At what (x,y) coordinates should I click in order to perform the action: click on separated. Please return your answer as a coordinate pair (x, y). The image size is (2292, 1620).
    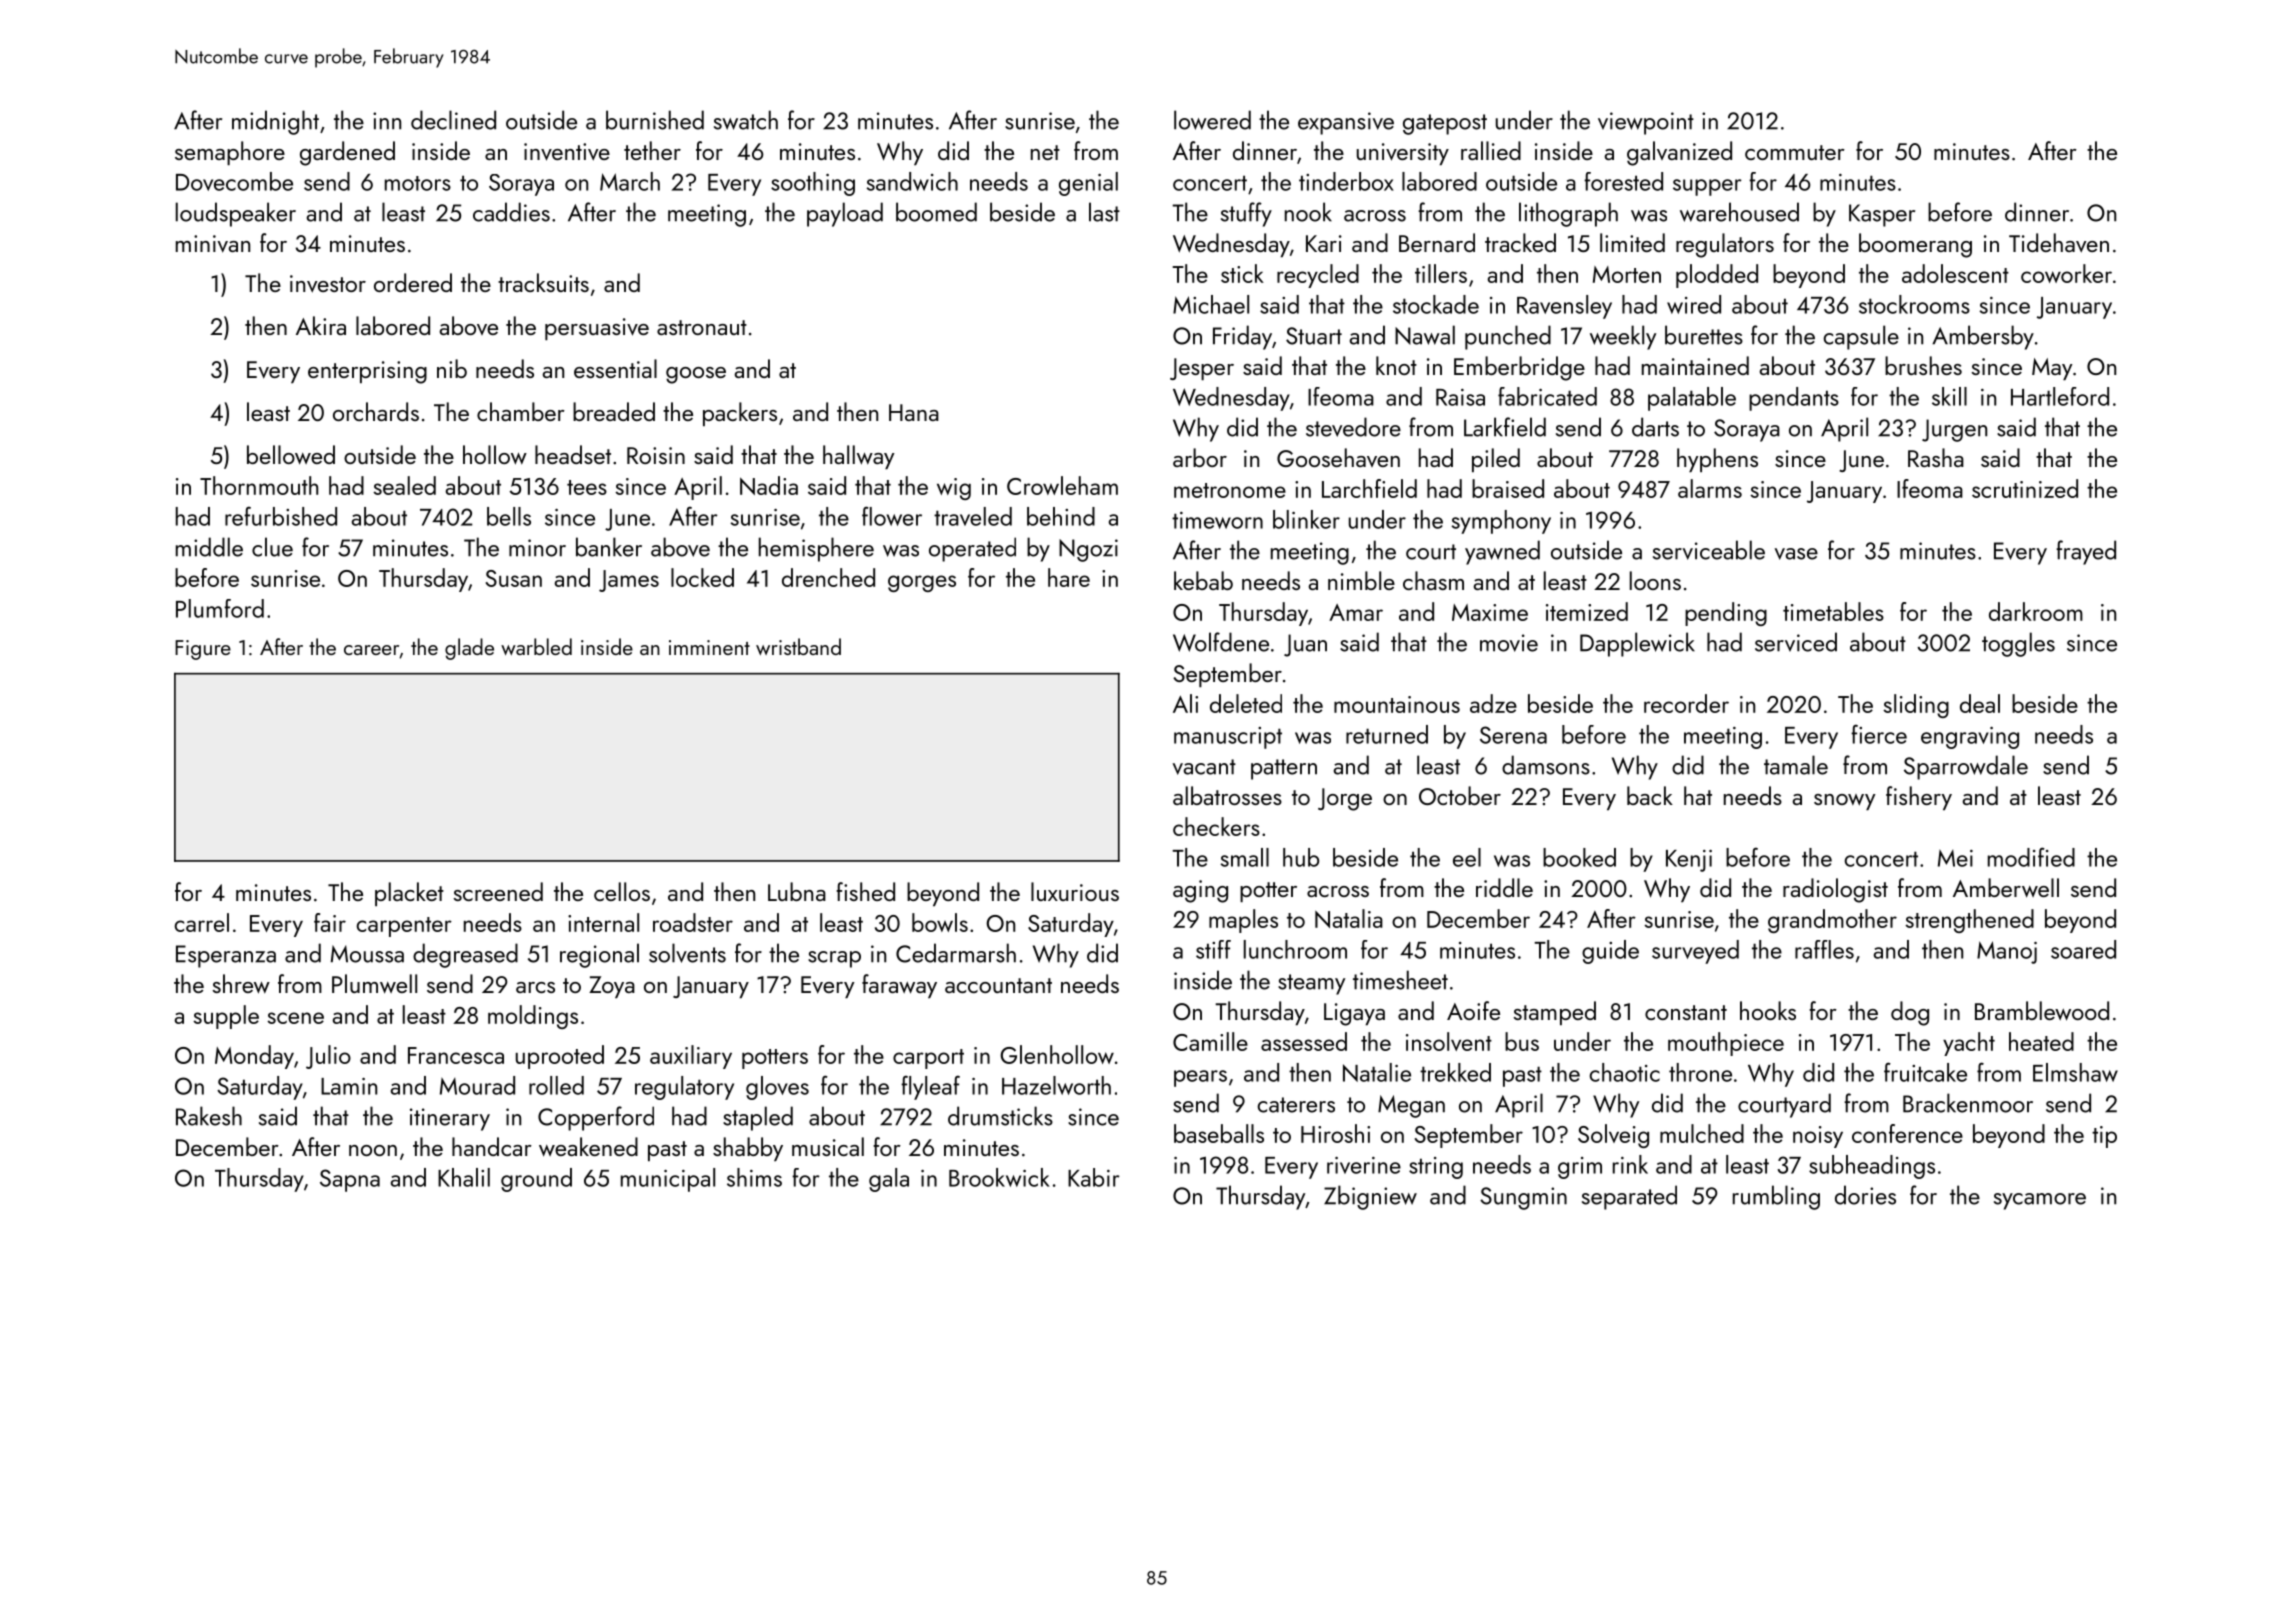
    Looking at the image, I should click on (1629, 1197).
